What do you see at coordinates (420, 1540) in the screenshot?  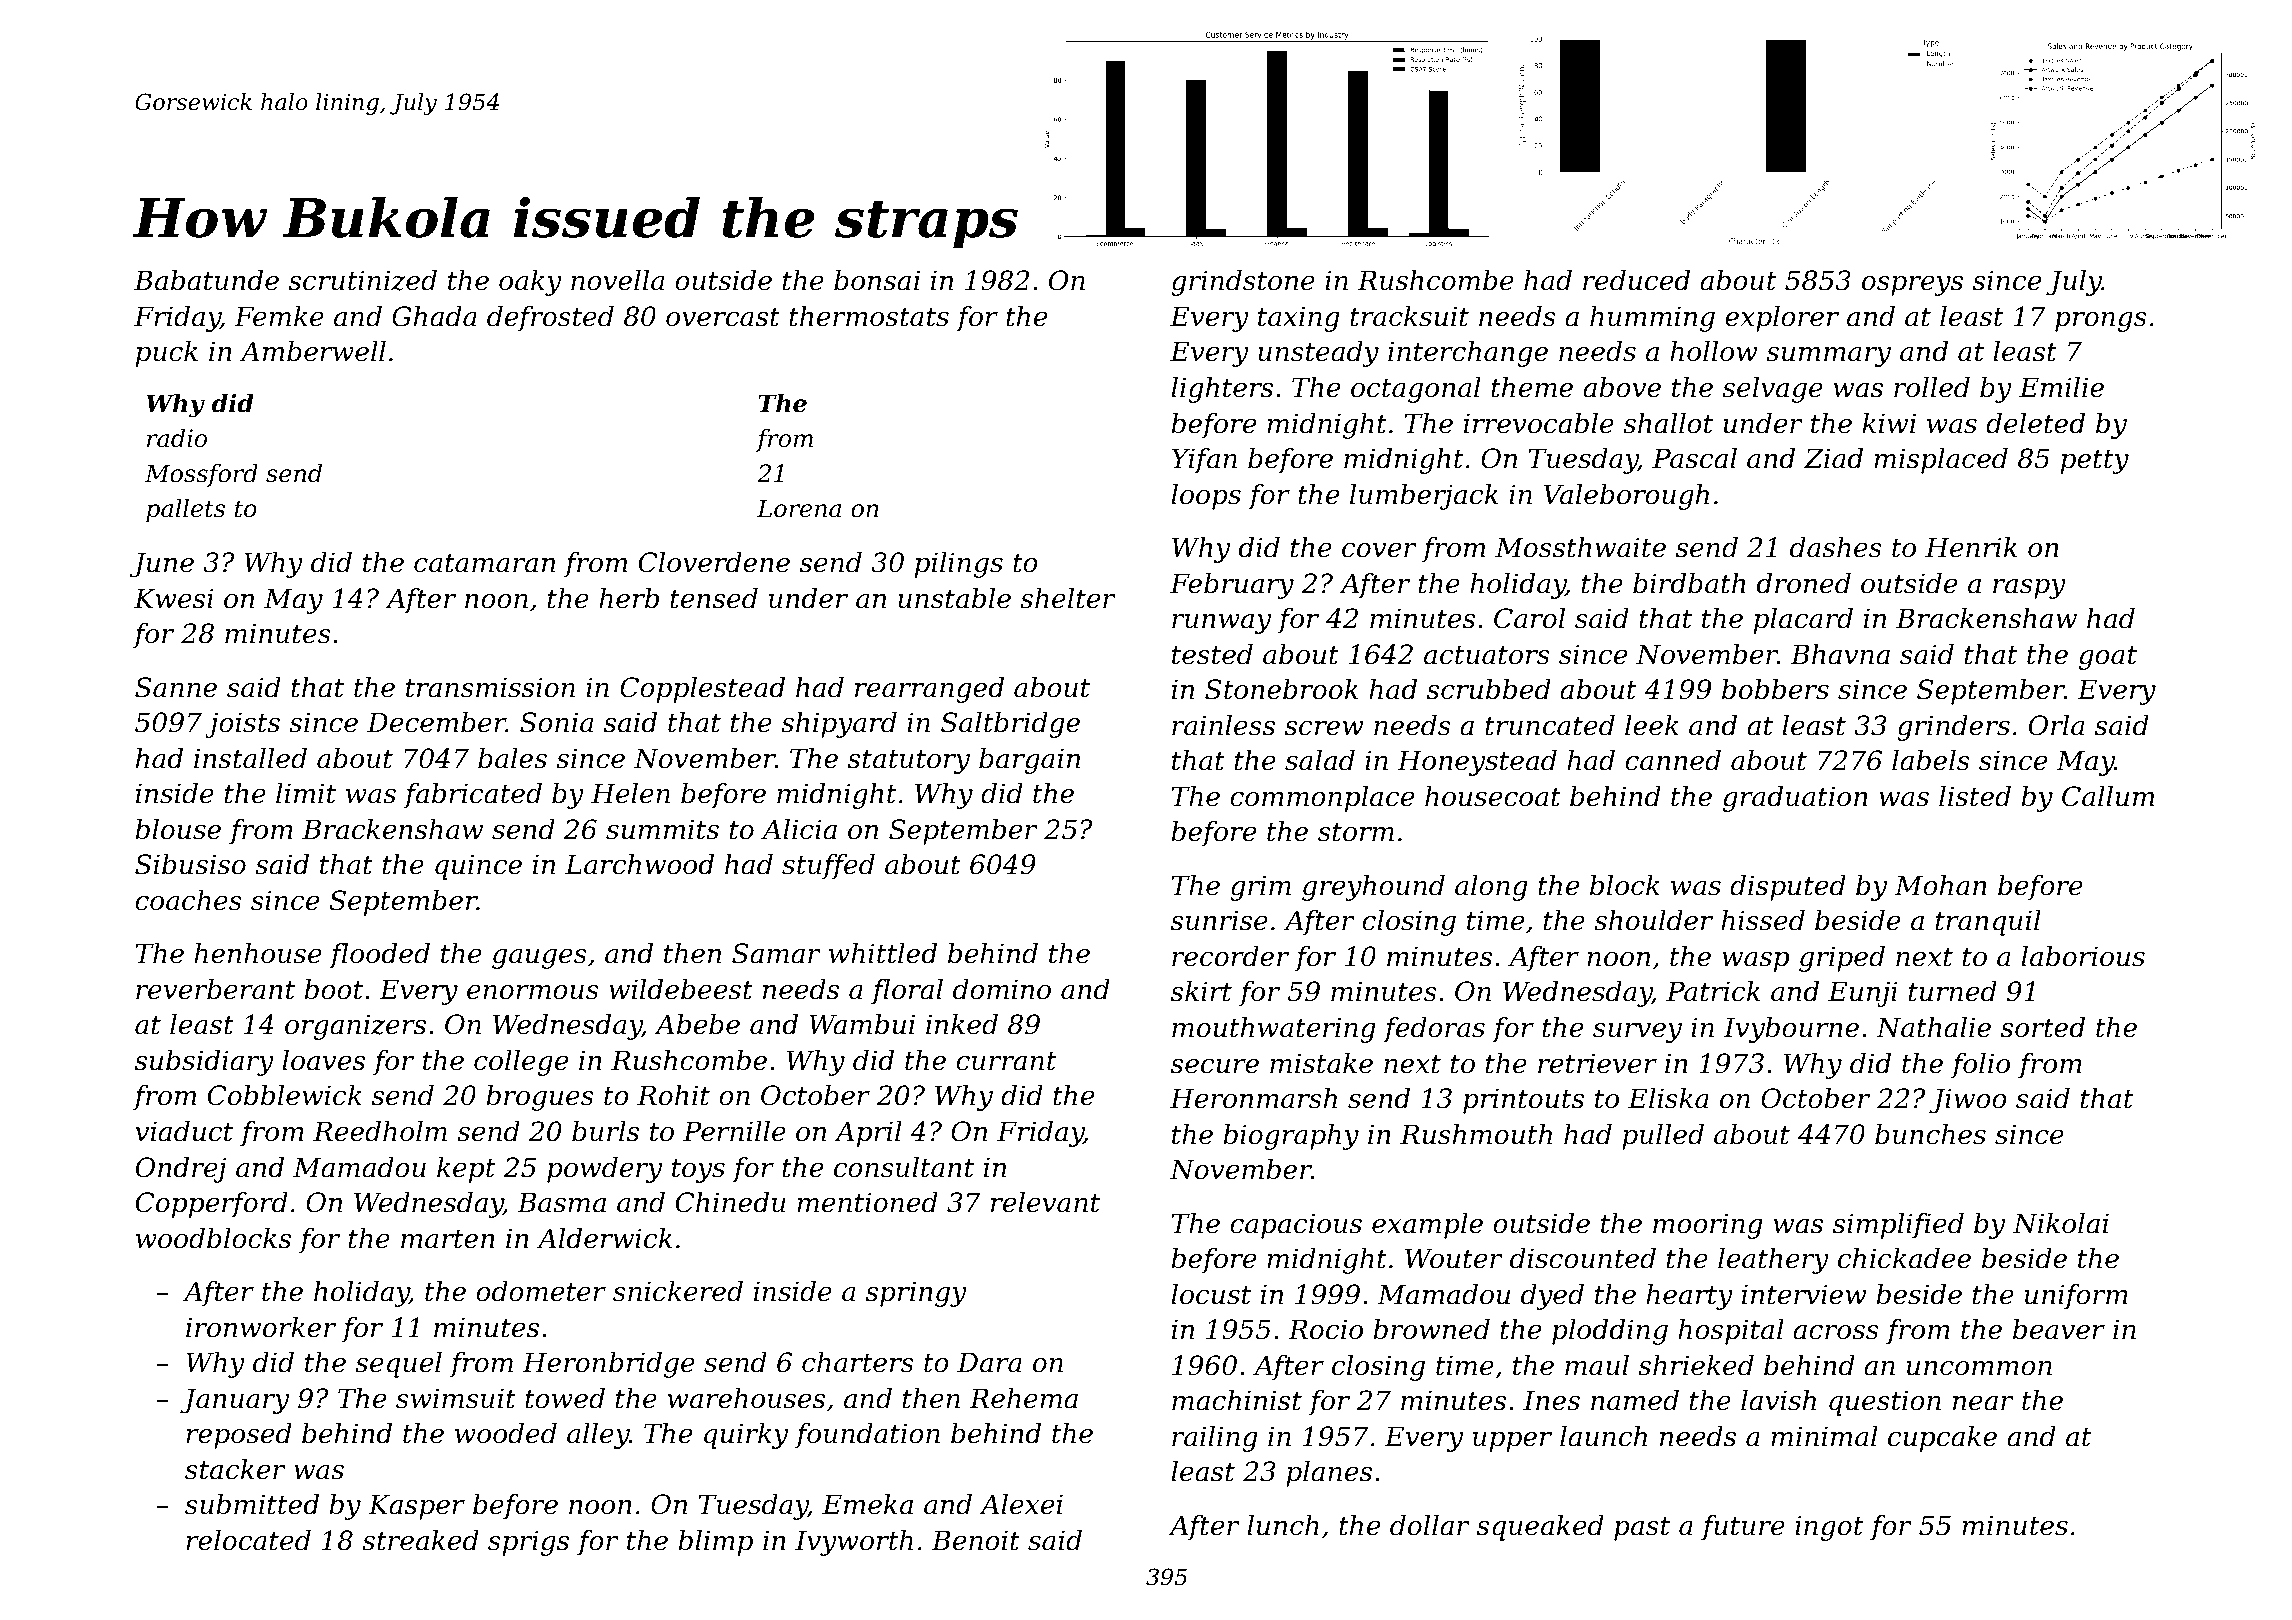 I see `streaked` at bounding box center [420, 1540].
